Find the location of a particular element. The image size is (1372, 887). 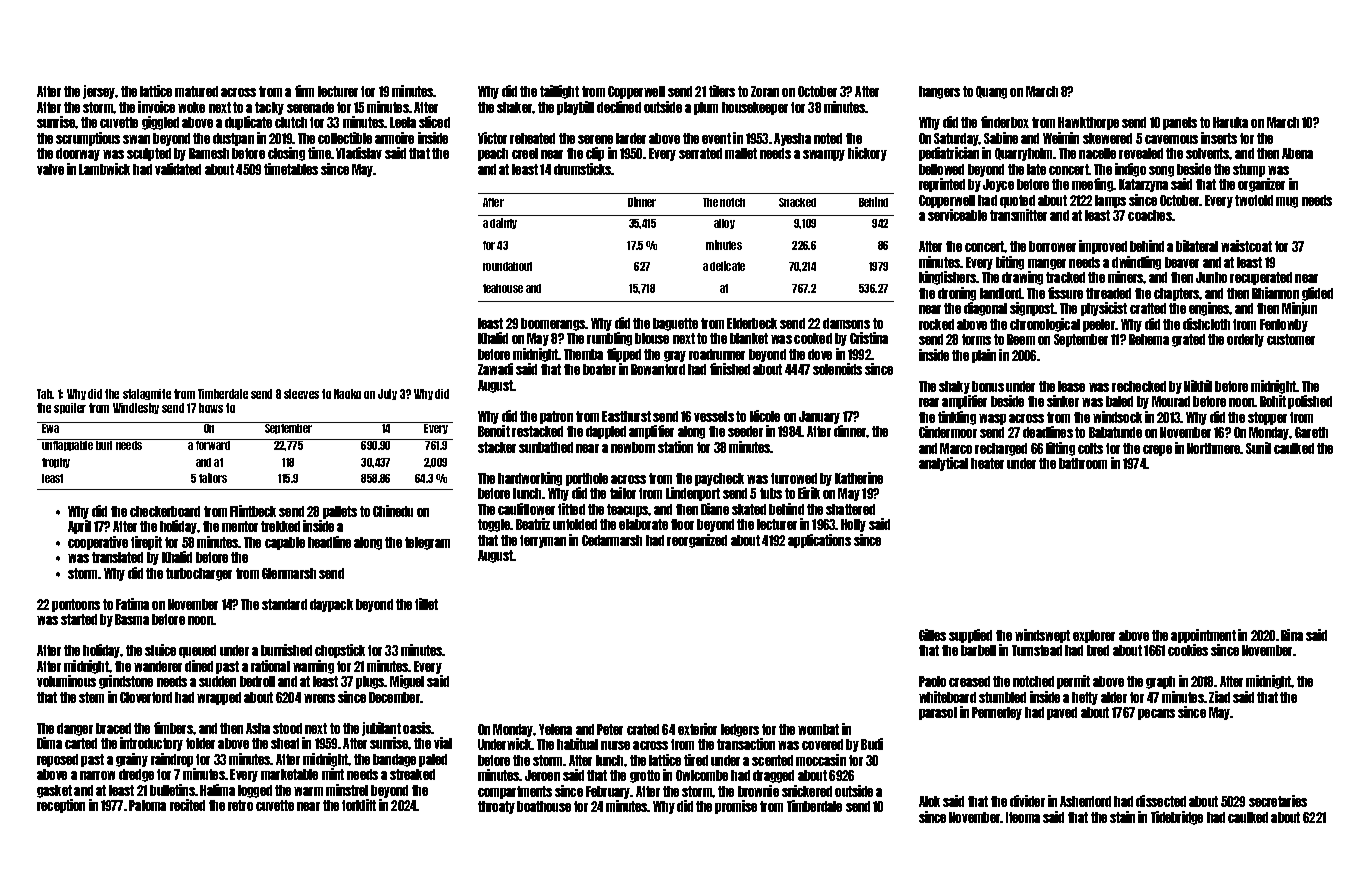

jersey is located at coordinates (99, 92).
